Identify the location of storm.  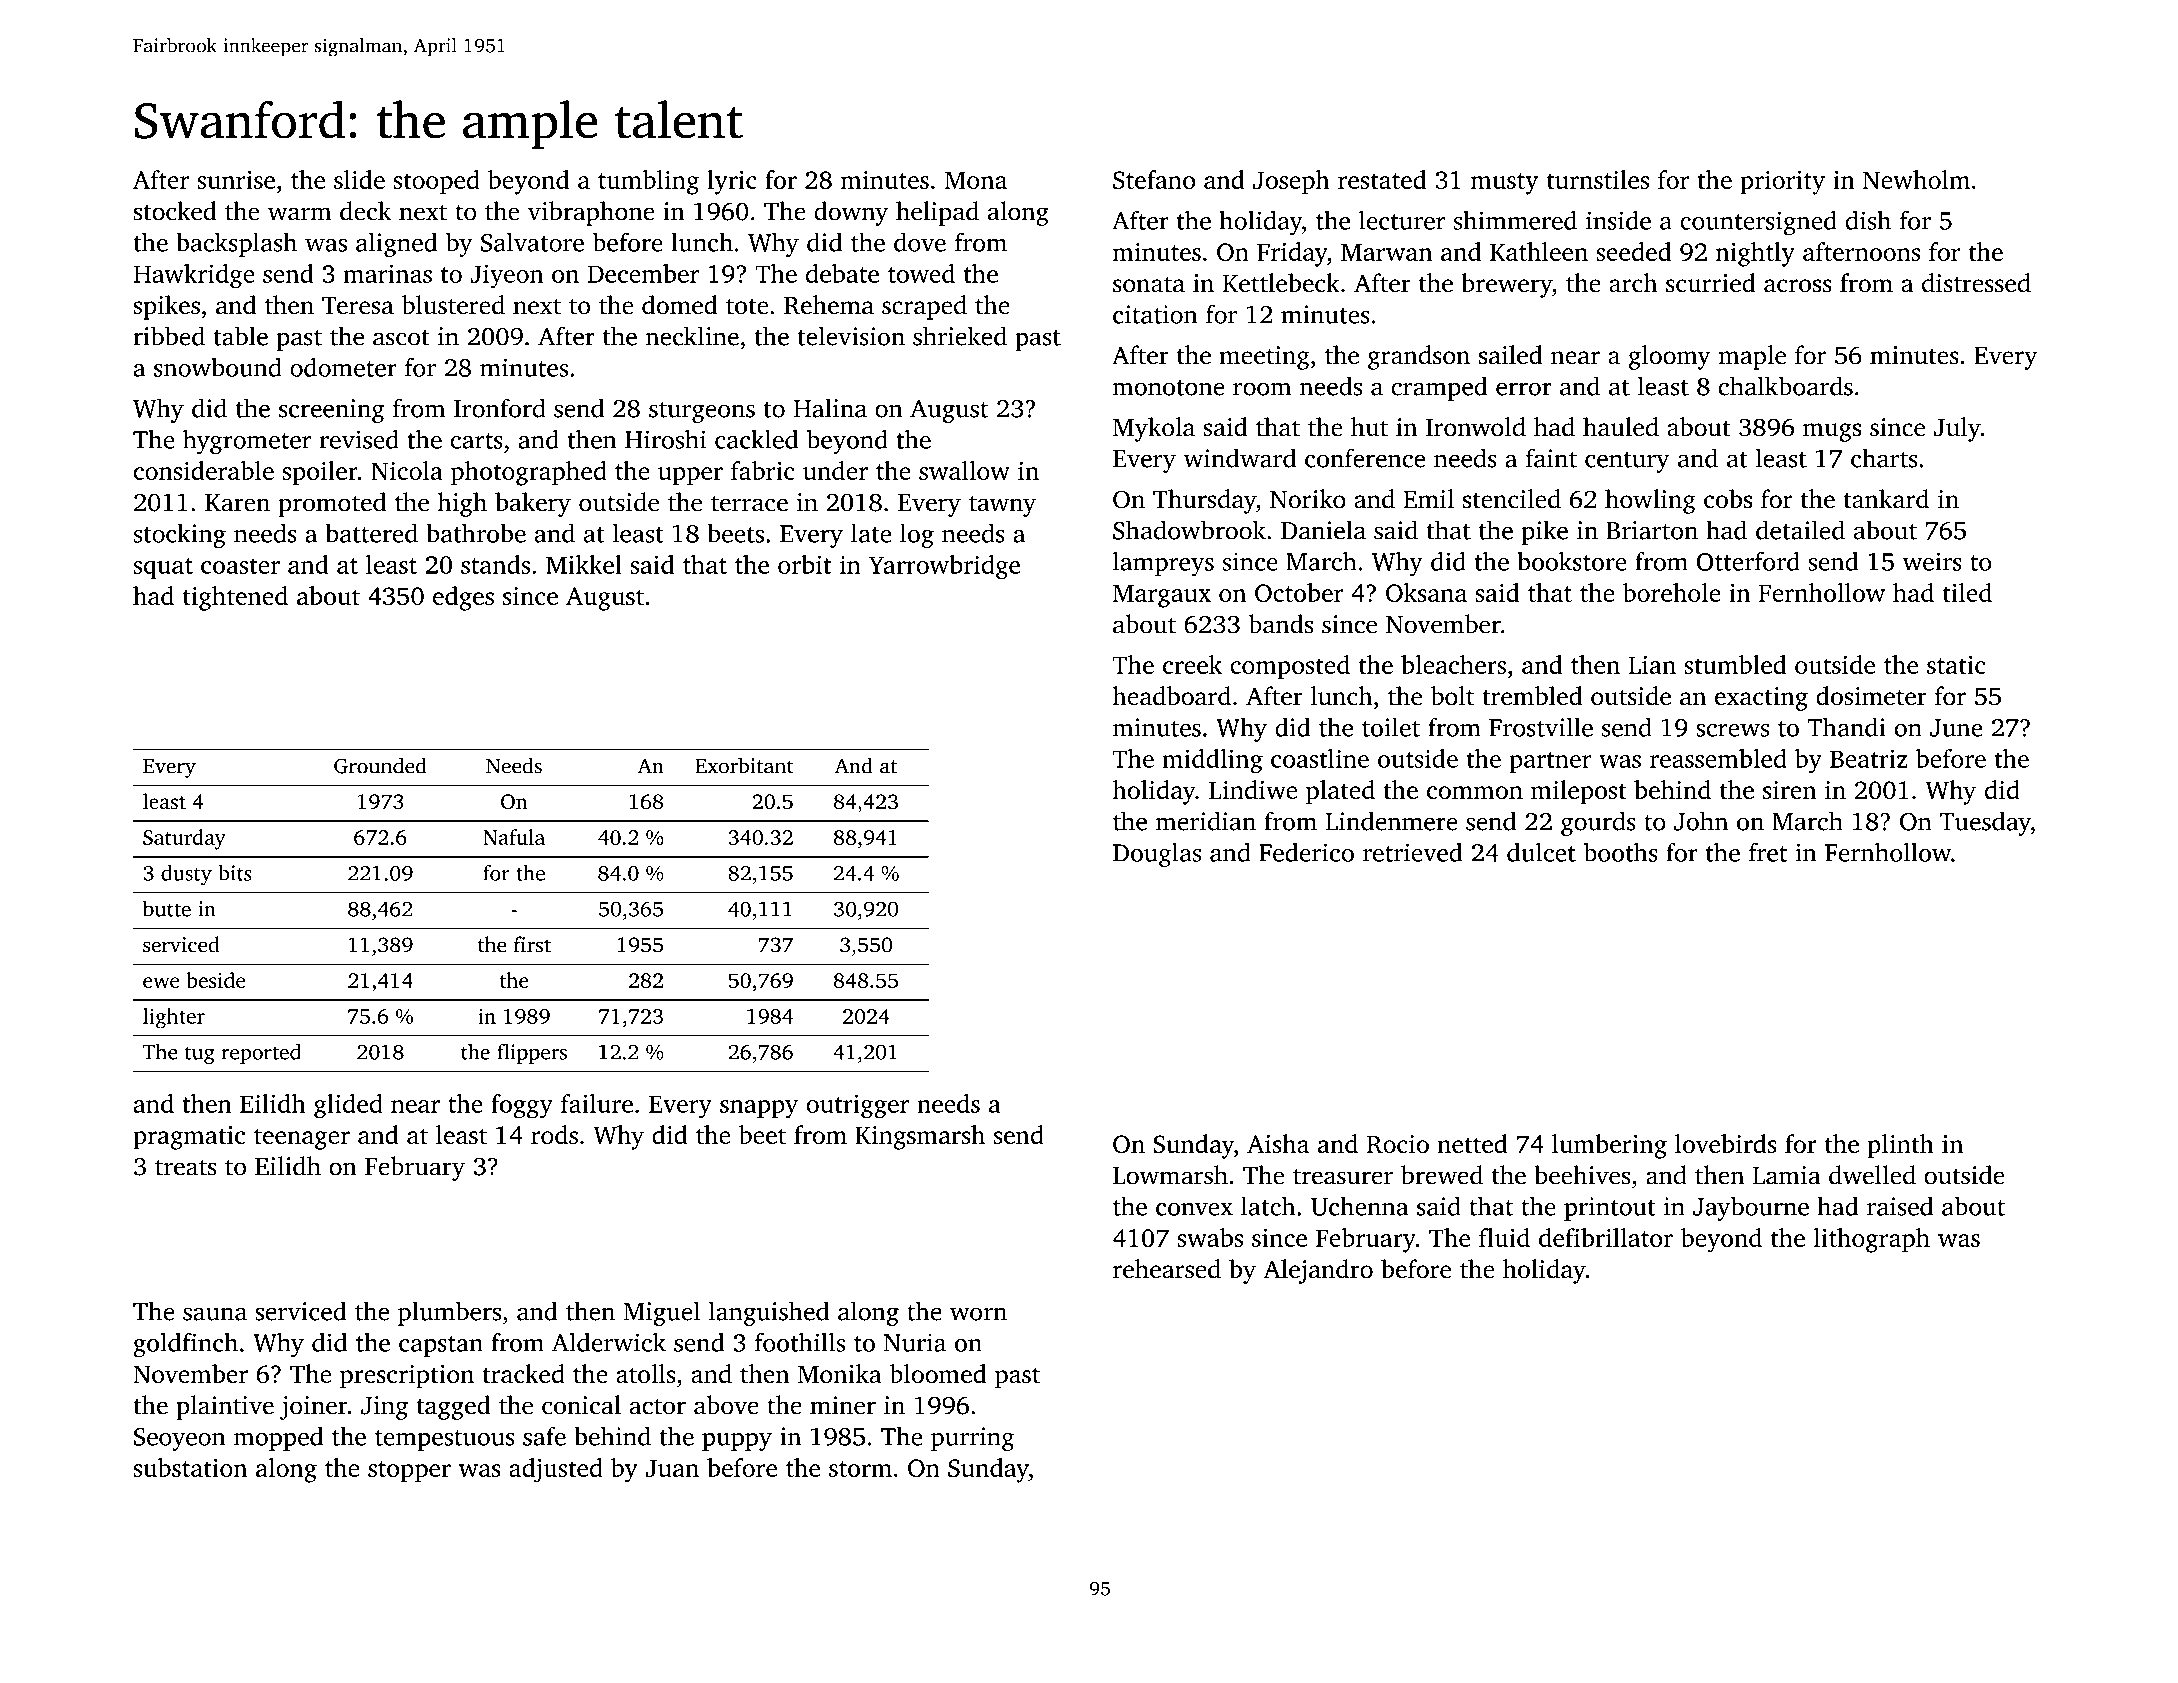
(860, 1469).
